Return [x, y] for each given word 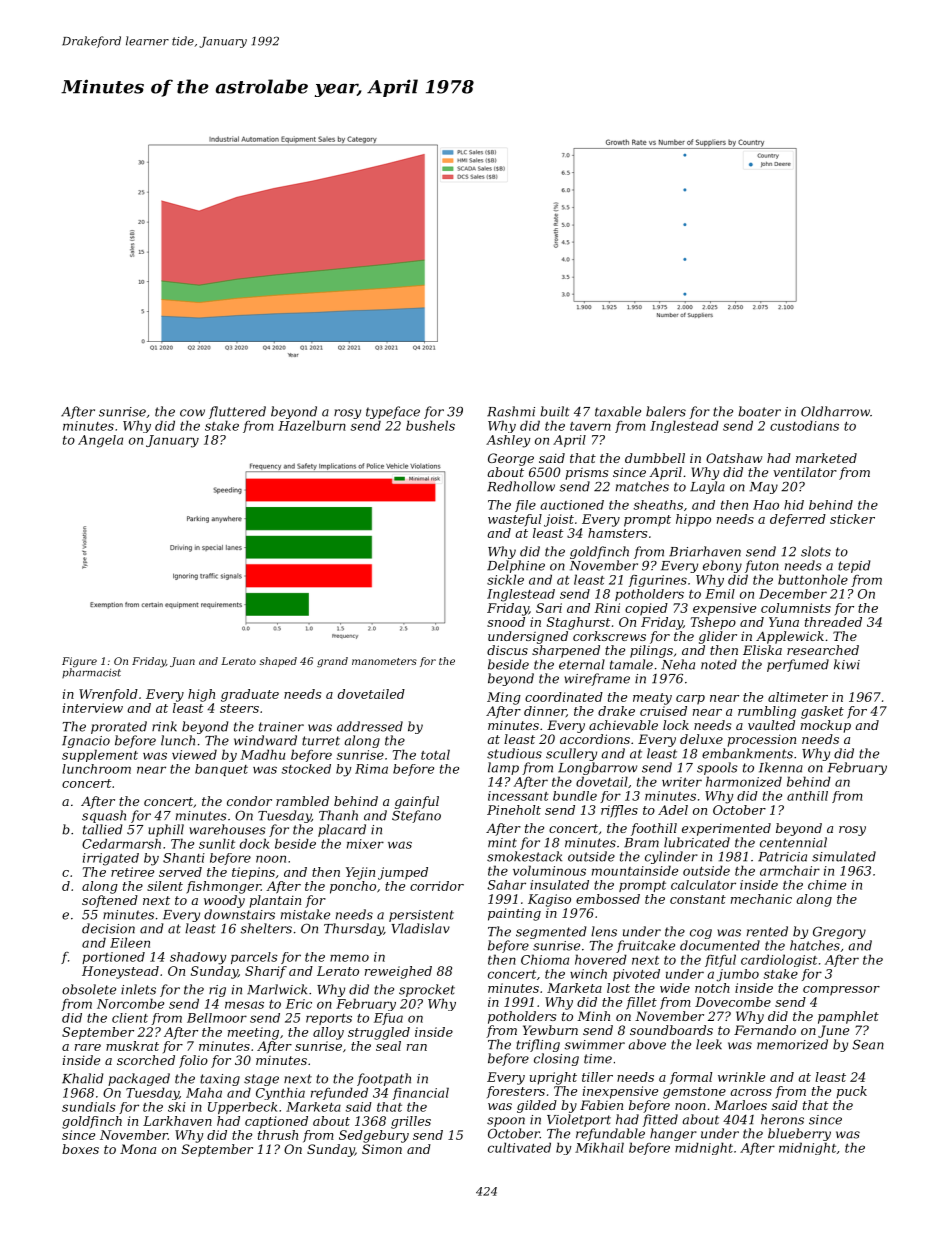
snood [506, 622]
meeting [253, 1033]
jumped [403, 873]
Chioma [545, 959]
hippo [693, 520]
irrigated [111, 859]
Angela [100, 441]
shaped [278, 662]
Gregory [839, 932]
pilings [651, 651]
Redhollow [521, 486]
